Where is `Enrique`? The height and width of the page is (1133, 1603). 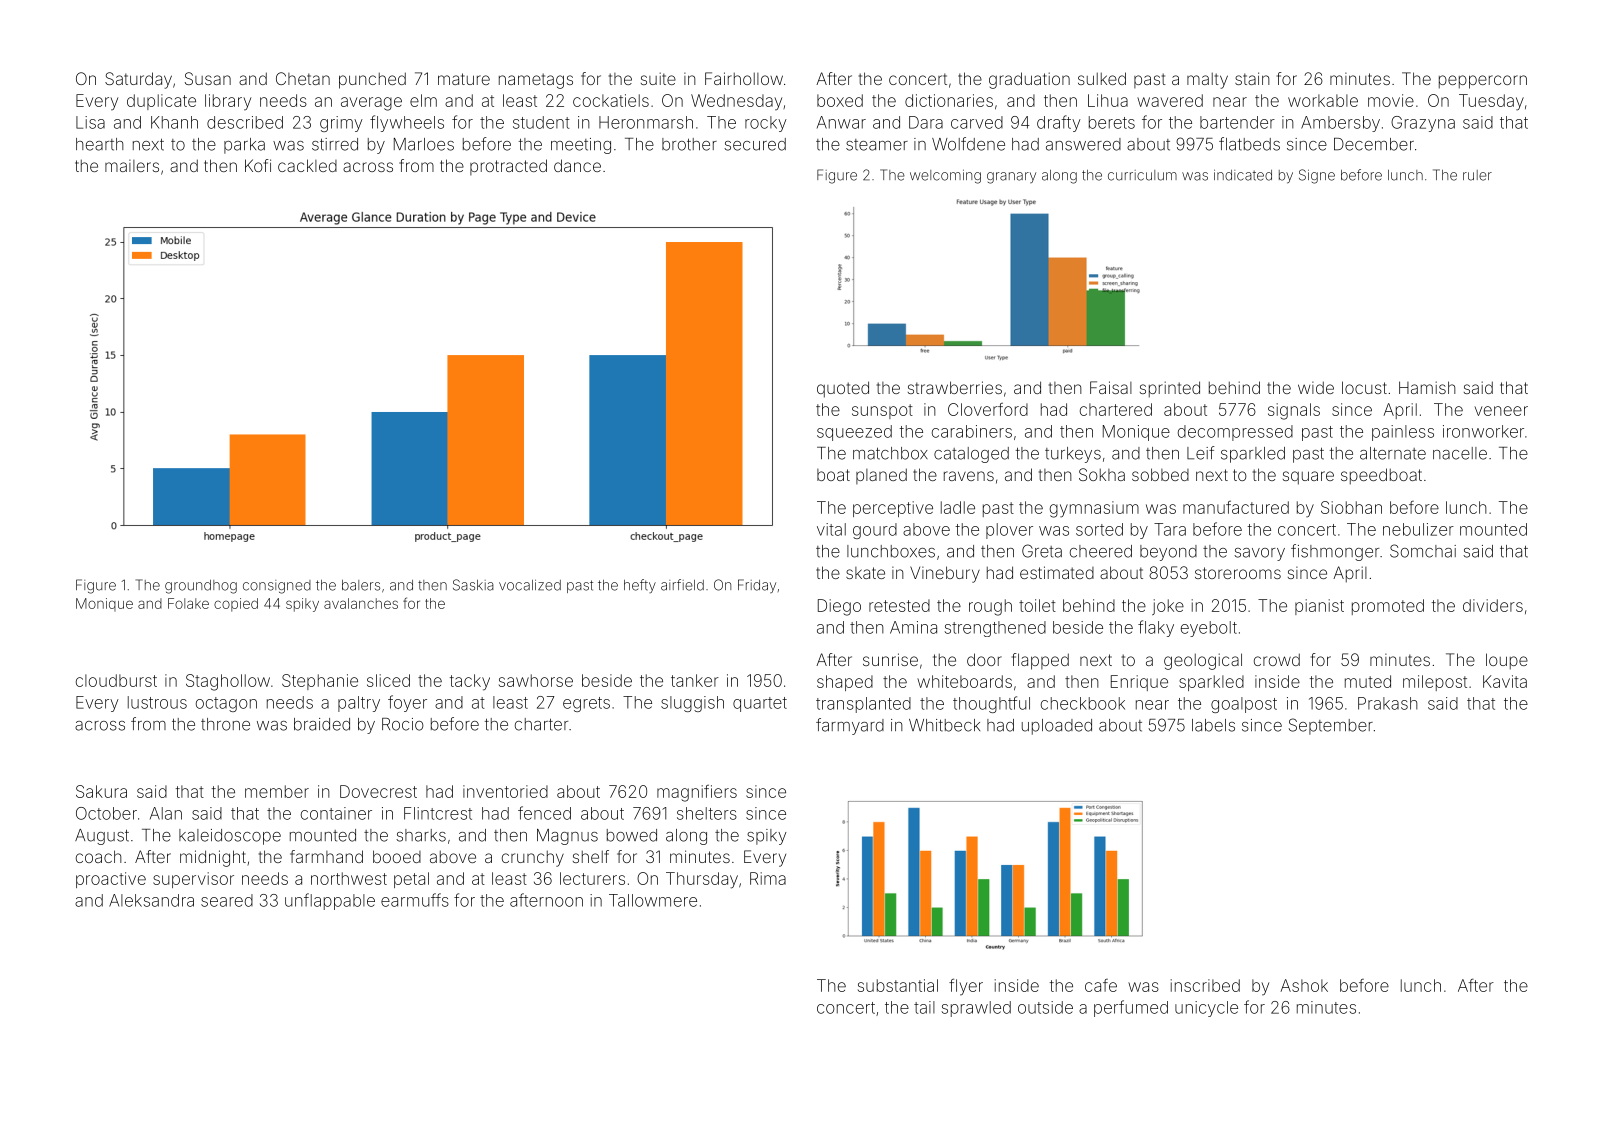 Enrique is located at coordinates (1139, 683).
